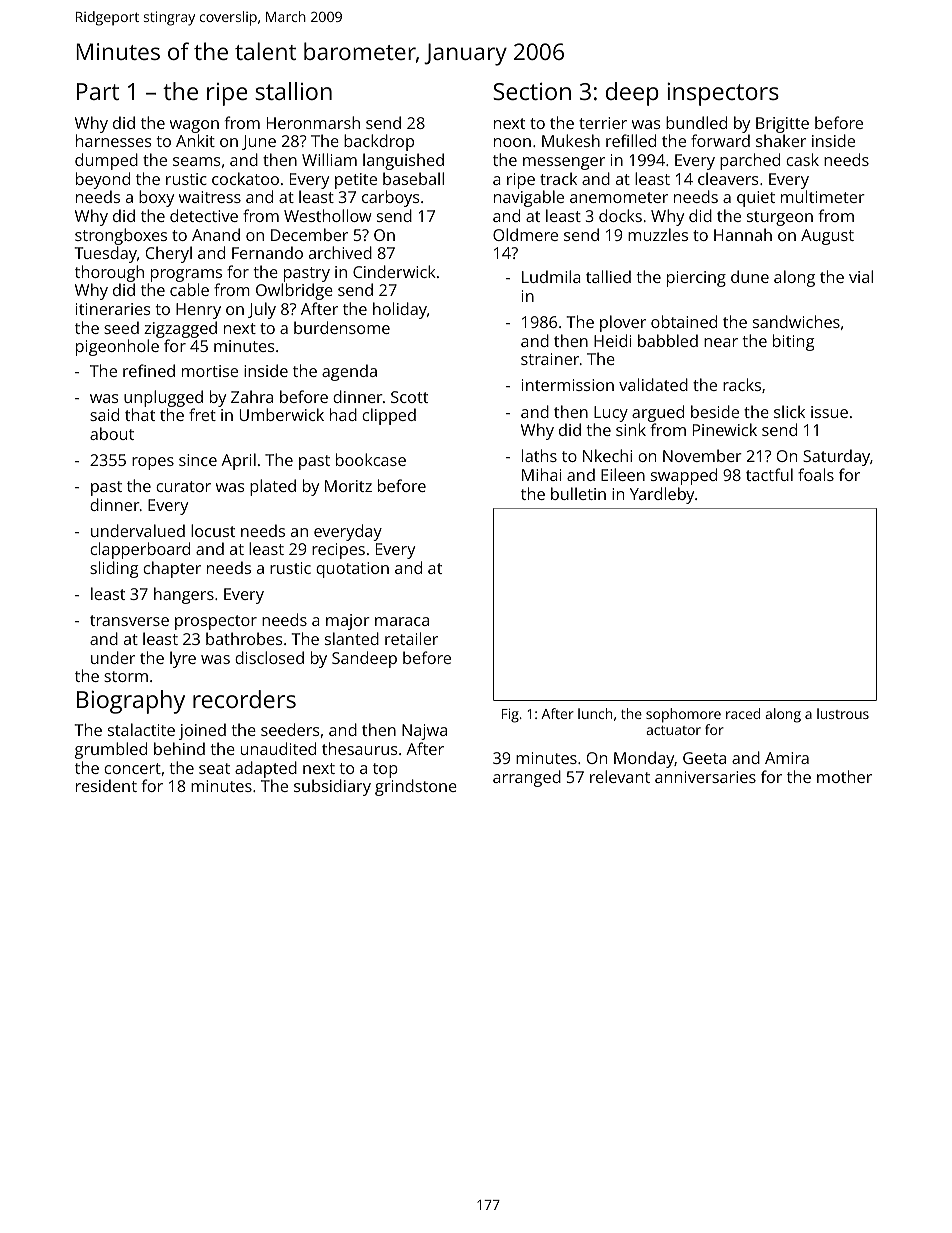 The width and height of the screenshot is (952, 1233). What do you see at coordinates (402, 621) in the screenshot?
I see `maraca` at bounding box center [402, 621].
